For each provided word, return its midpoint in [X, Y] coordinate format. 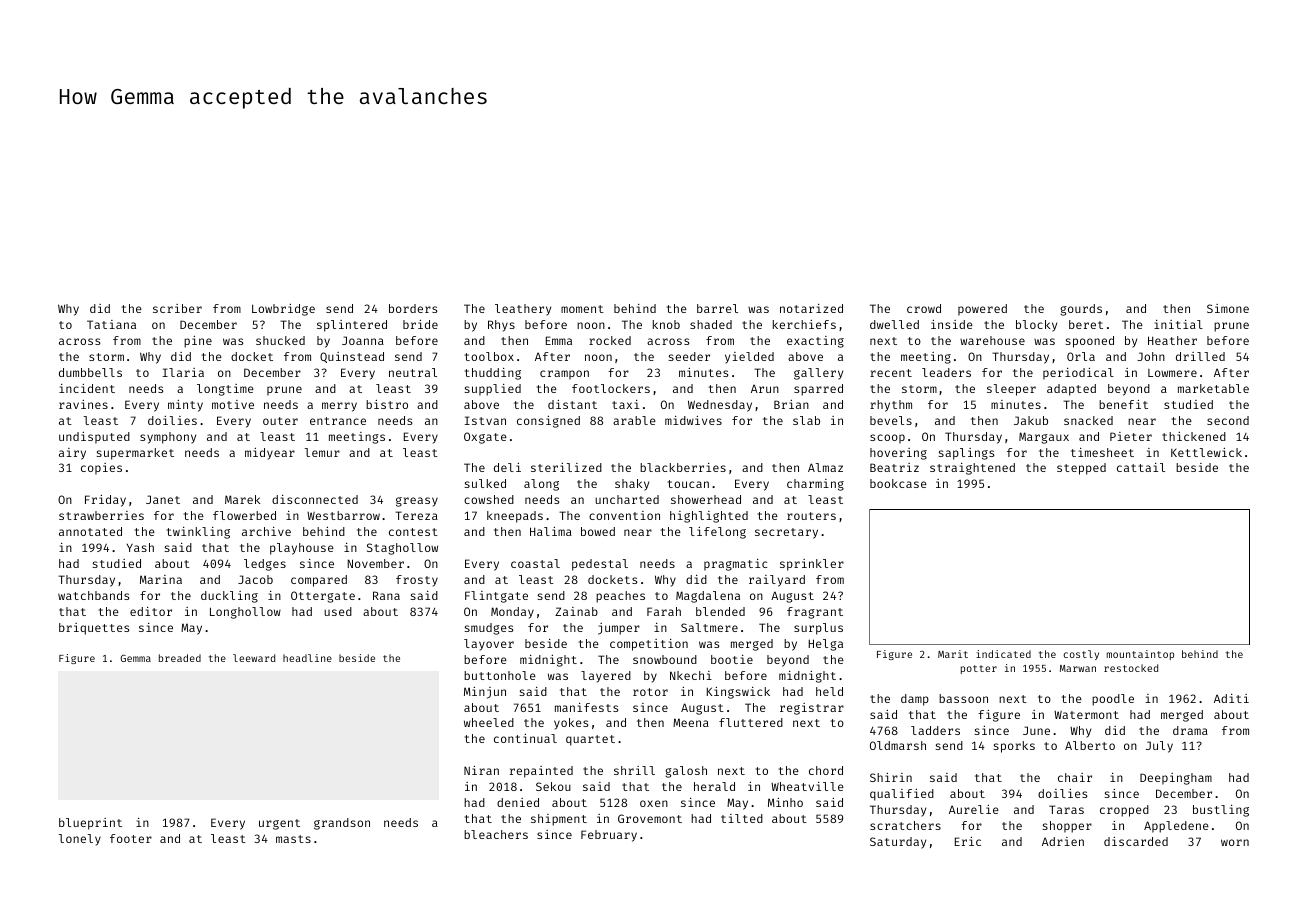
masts [293, 839]
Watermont [1086, 715]
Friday [105, 501]
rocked [610, 340]
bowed [598, 531]
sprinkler [812, 565]
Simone [1228, 308]
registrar [812, 709]
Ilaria [183, 372]
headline [307, 658]
